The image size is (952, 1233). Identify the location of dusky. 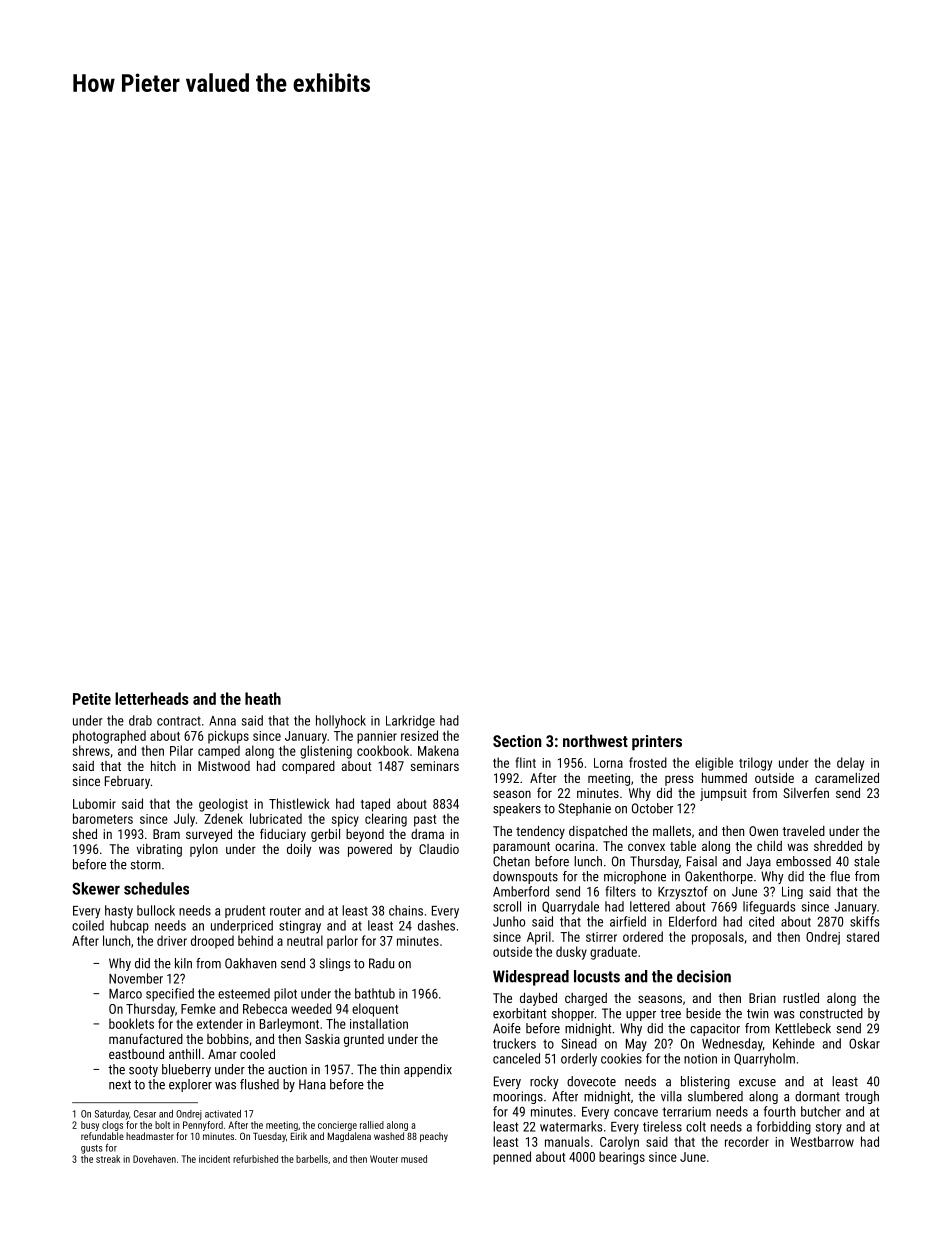
(571, 953).
